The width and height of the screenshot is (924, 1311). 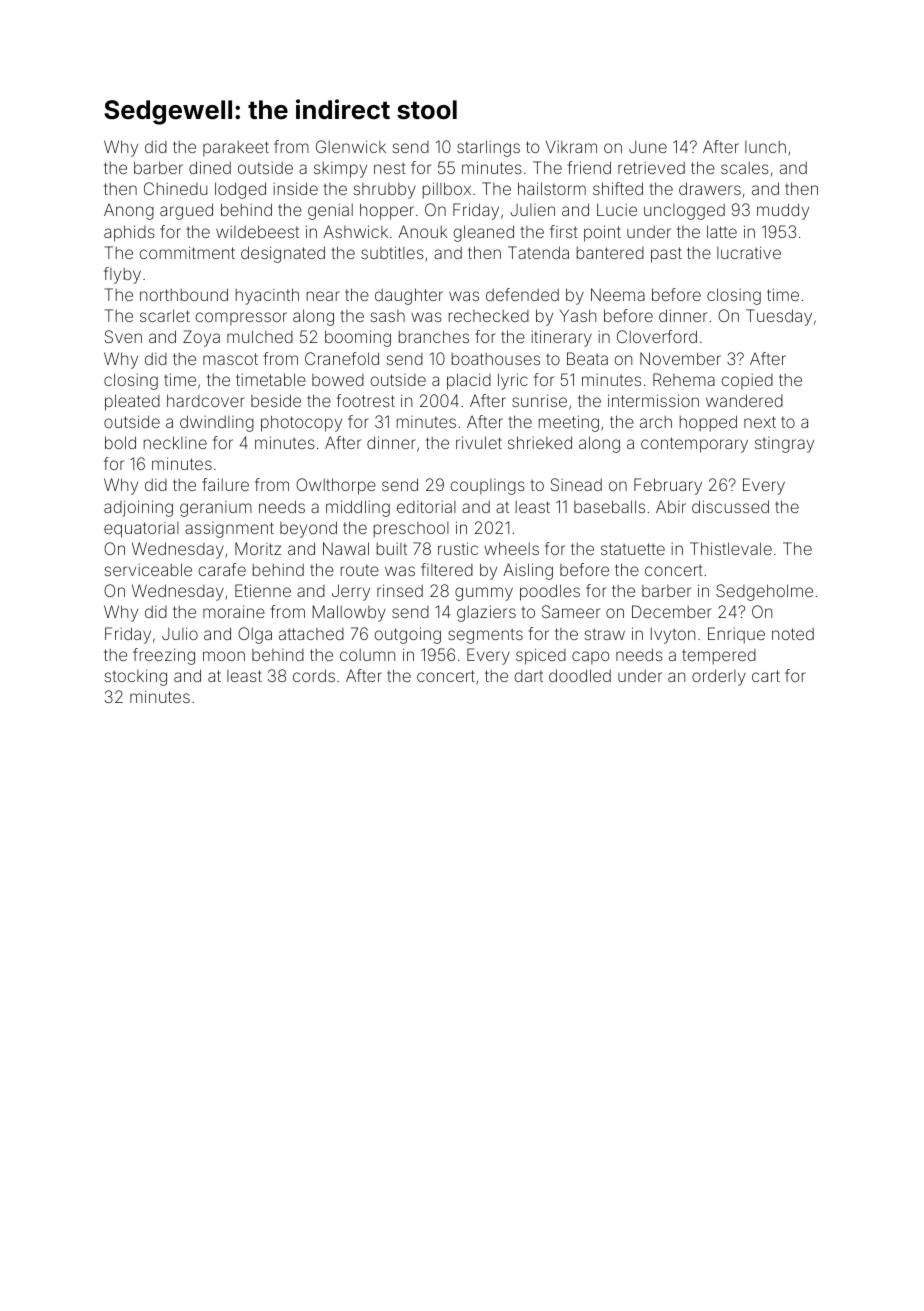 I want to click on branches, so click(x=434, y=336).
